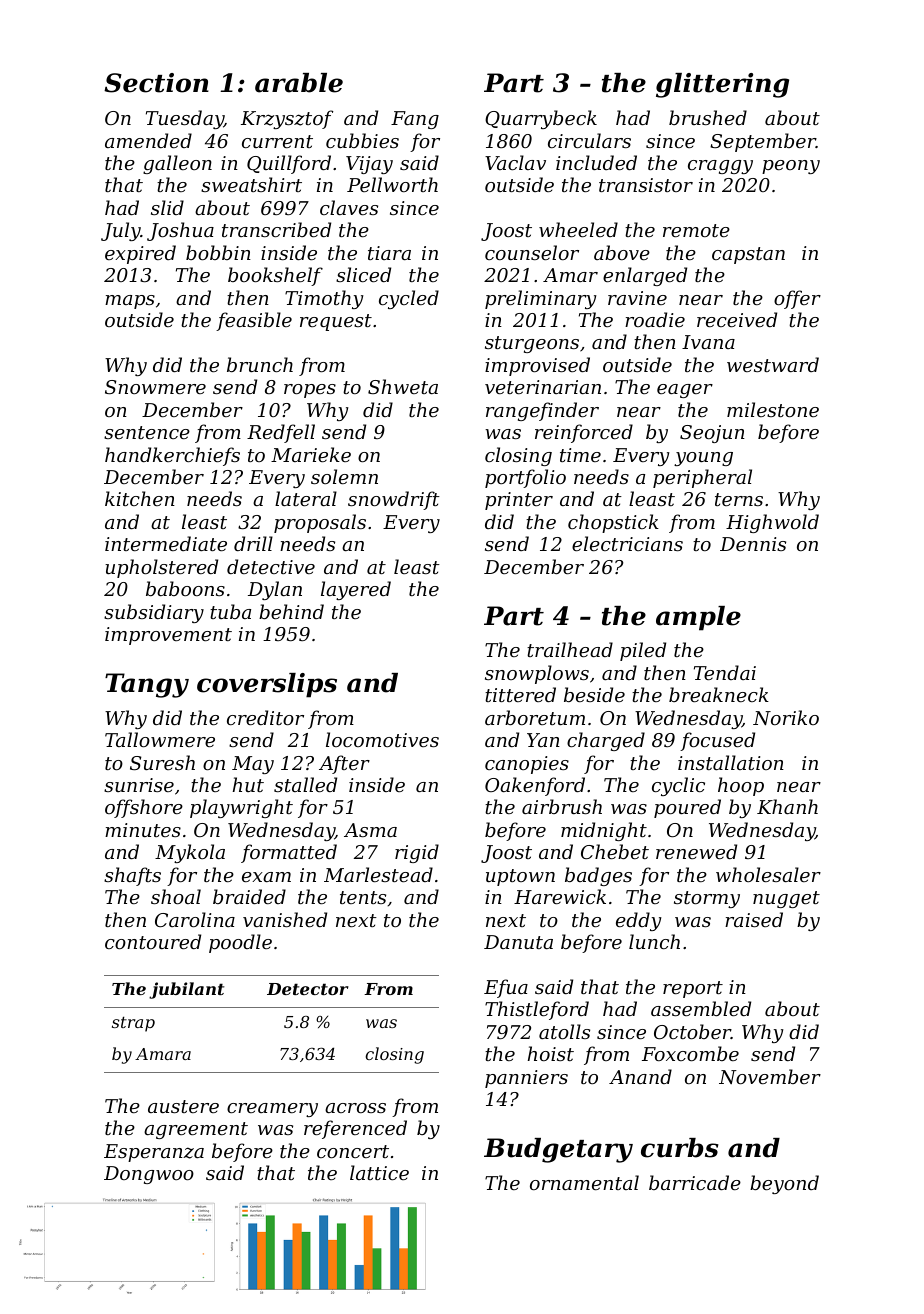  Describe the element at coordinates (149, 1175) in the screenshot. I see `Dongwoo` at that location.
